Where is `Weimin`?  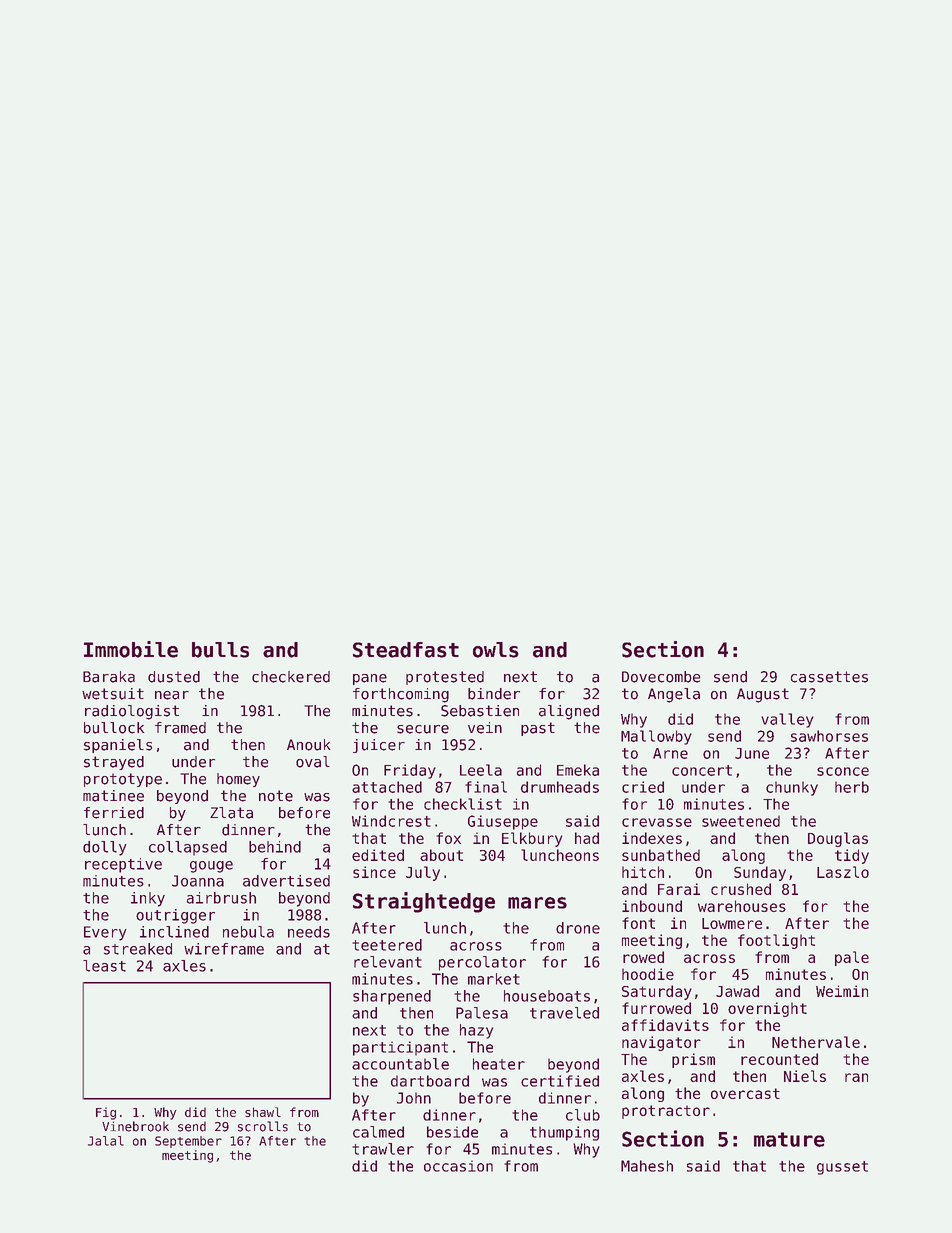
Weimin is located at coordinates (842, 991).
